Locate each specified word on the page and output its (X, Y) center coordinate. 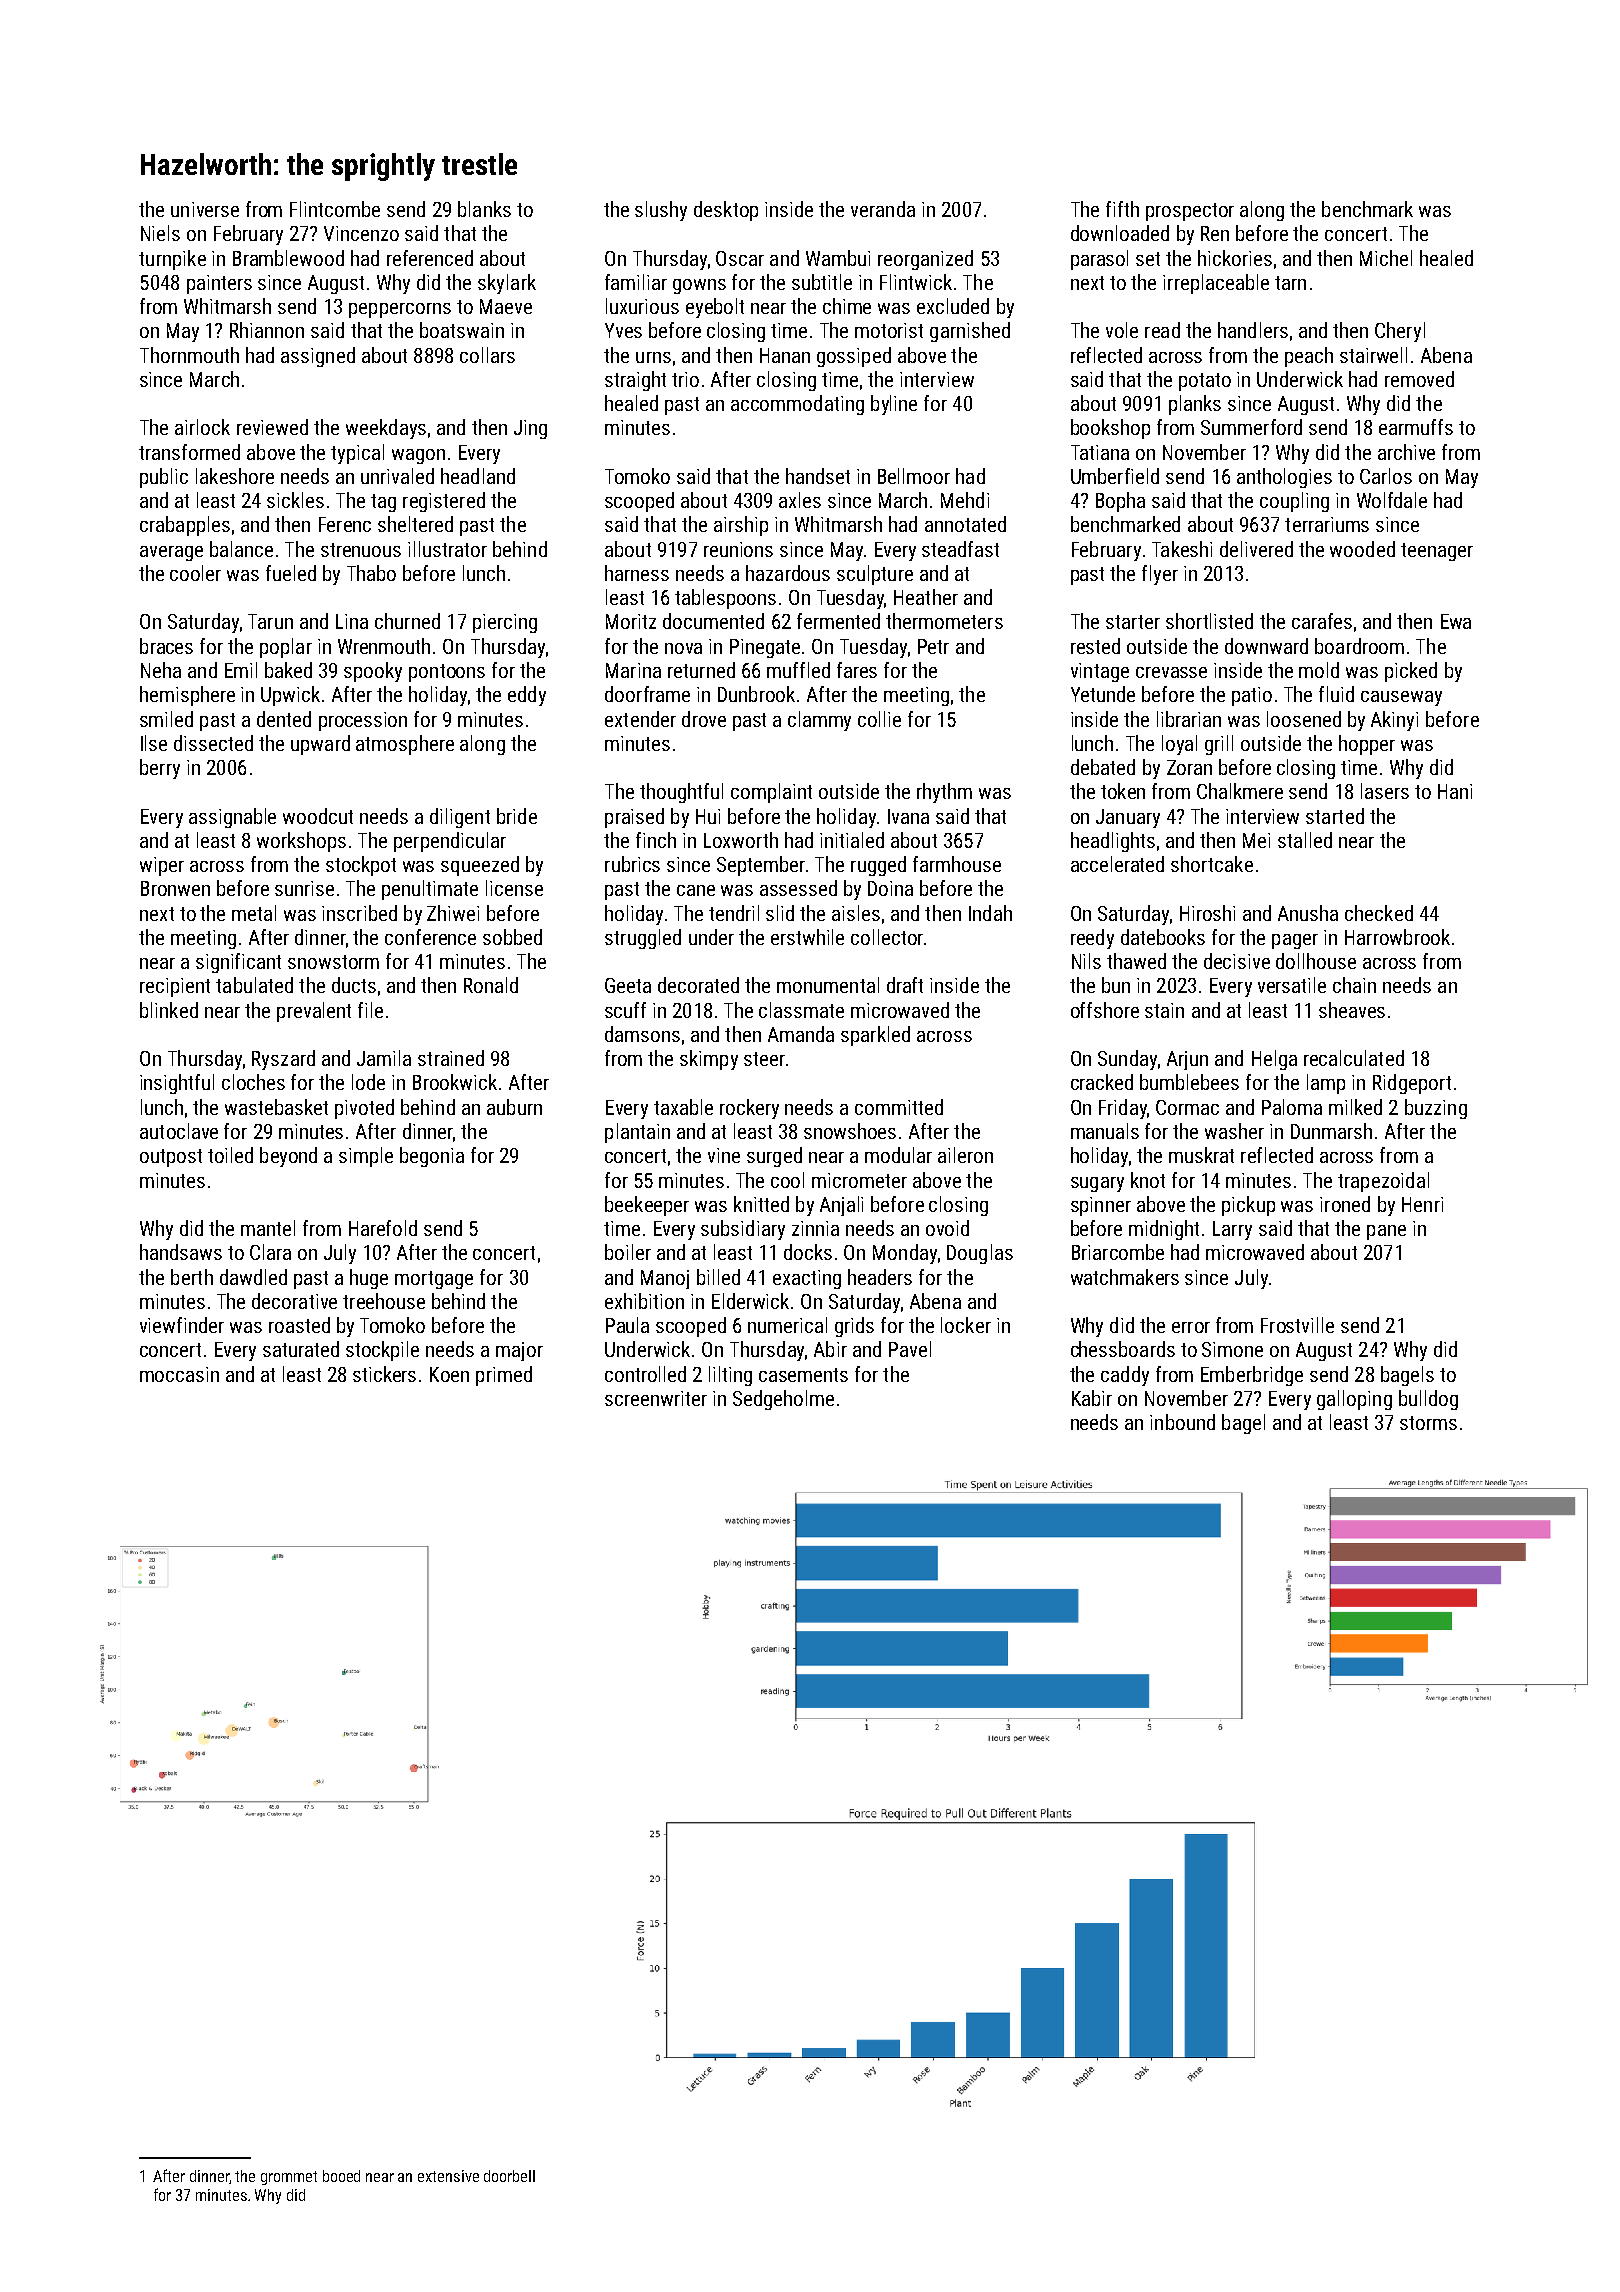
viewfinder (182, 1325)
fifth (1122, 209)
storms (1428, 1423)
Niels (160, 233)
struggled (643, 939)
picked (1411, 672)
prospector (1190, 212)
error (1191, 1327)
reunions (738, 549)
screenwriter (656, 1398)
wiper (162, 866)
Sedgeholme (783, 1400)
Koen (449, 1374)
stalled (1305, 840)
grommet (289, 2178)
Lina (352, 621)
